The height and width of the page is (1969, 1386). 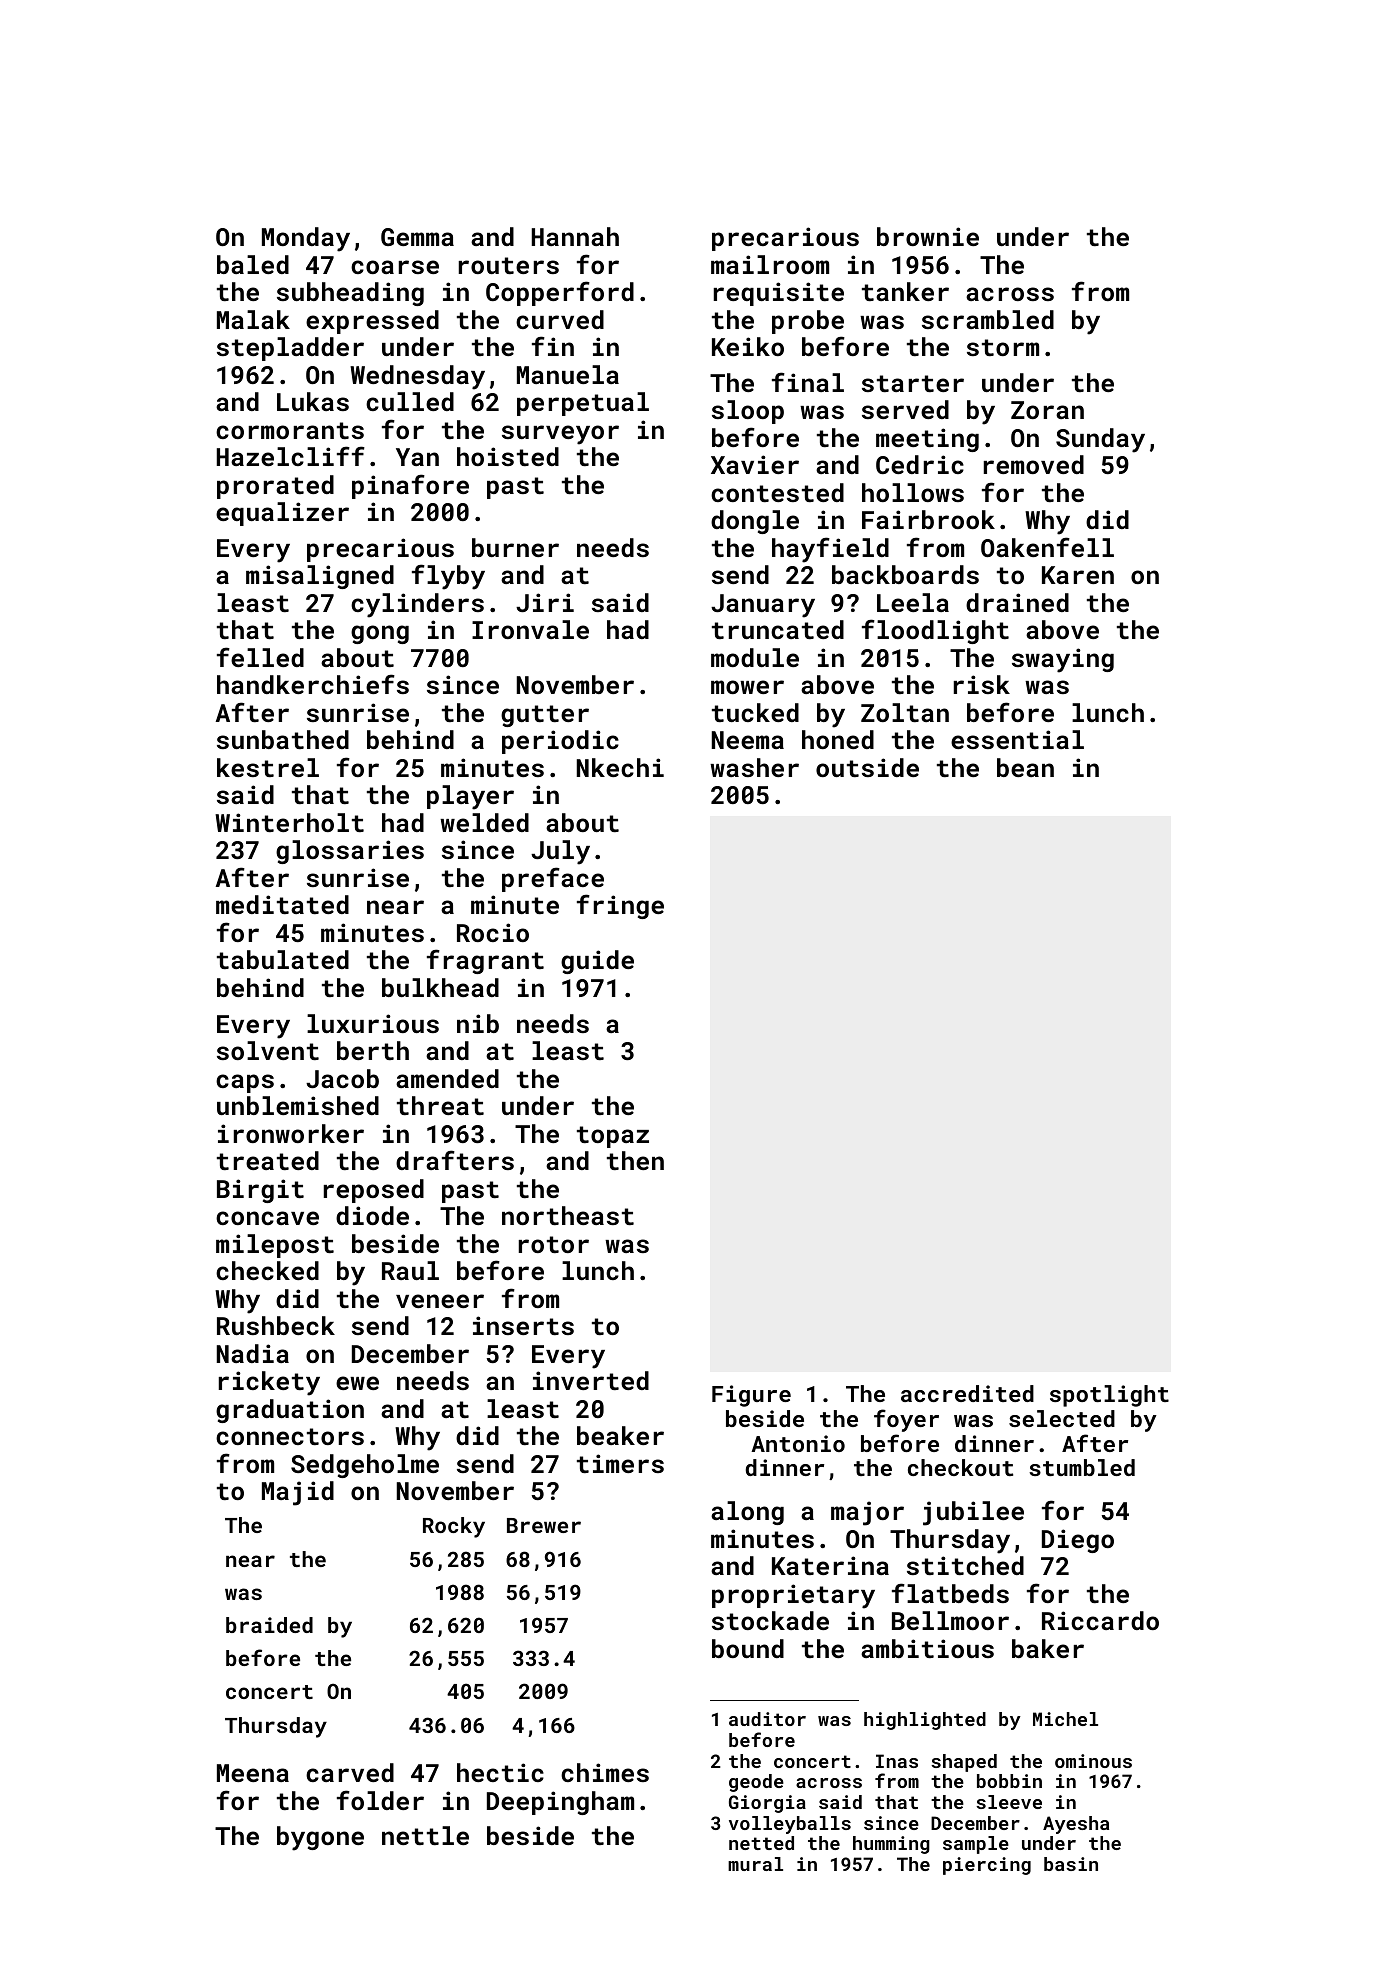 What do you see at coordinates (1003, 347) in the page?
I see `storm` at bounding box center [1003, 347].
